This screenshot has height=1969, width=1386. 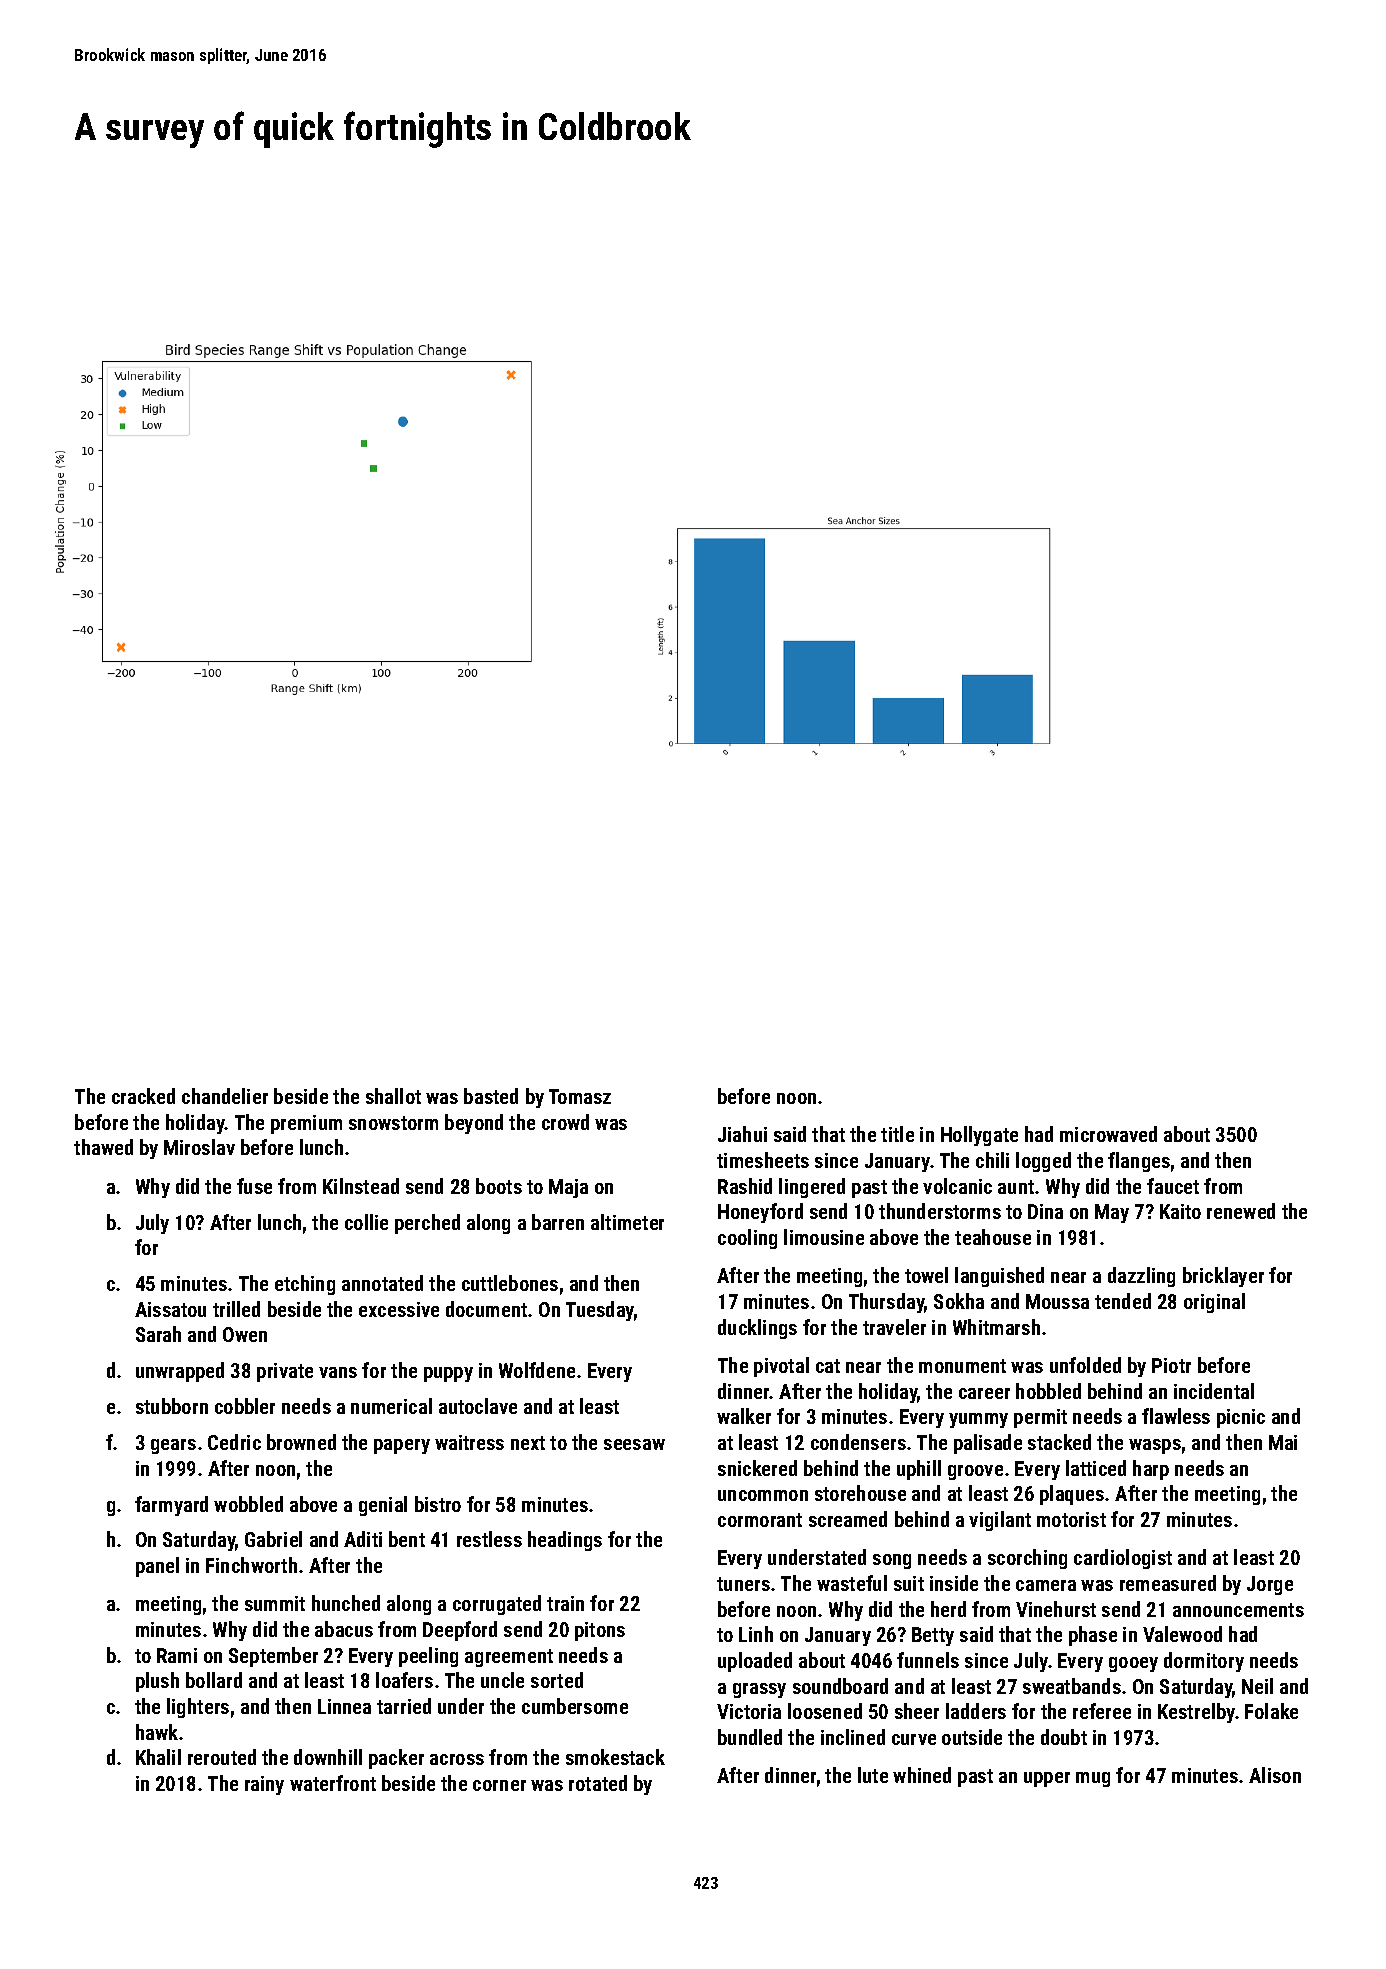 What do you see at coordinates (1108, 1134) in the screenshot?
I see `microwaved` at bounding box center [1108, 1134].
